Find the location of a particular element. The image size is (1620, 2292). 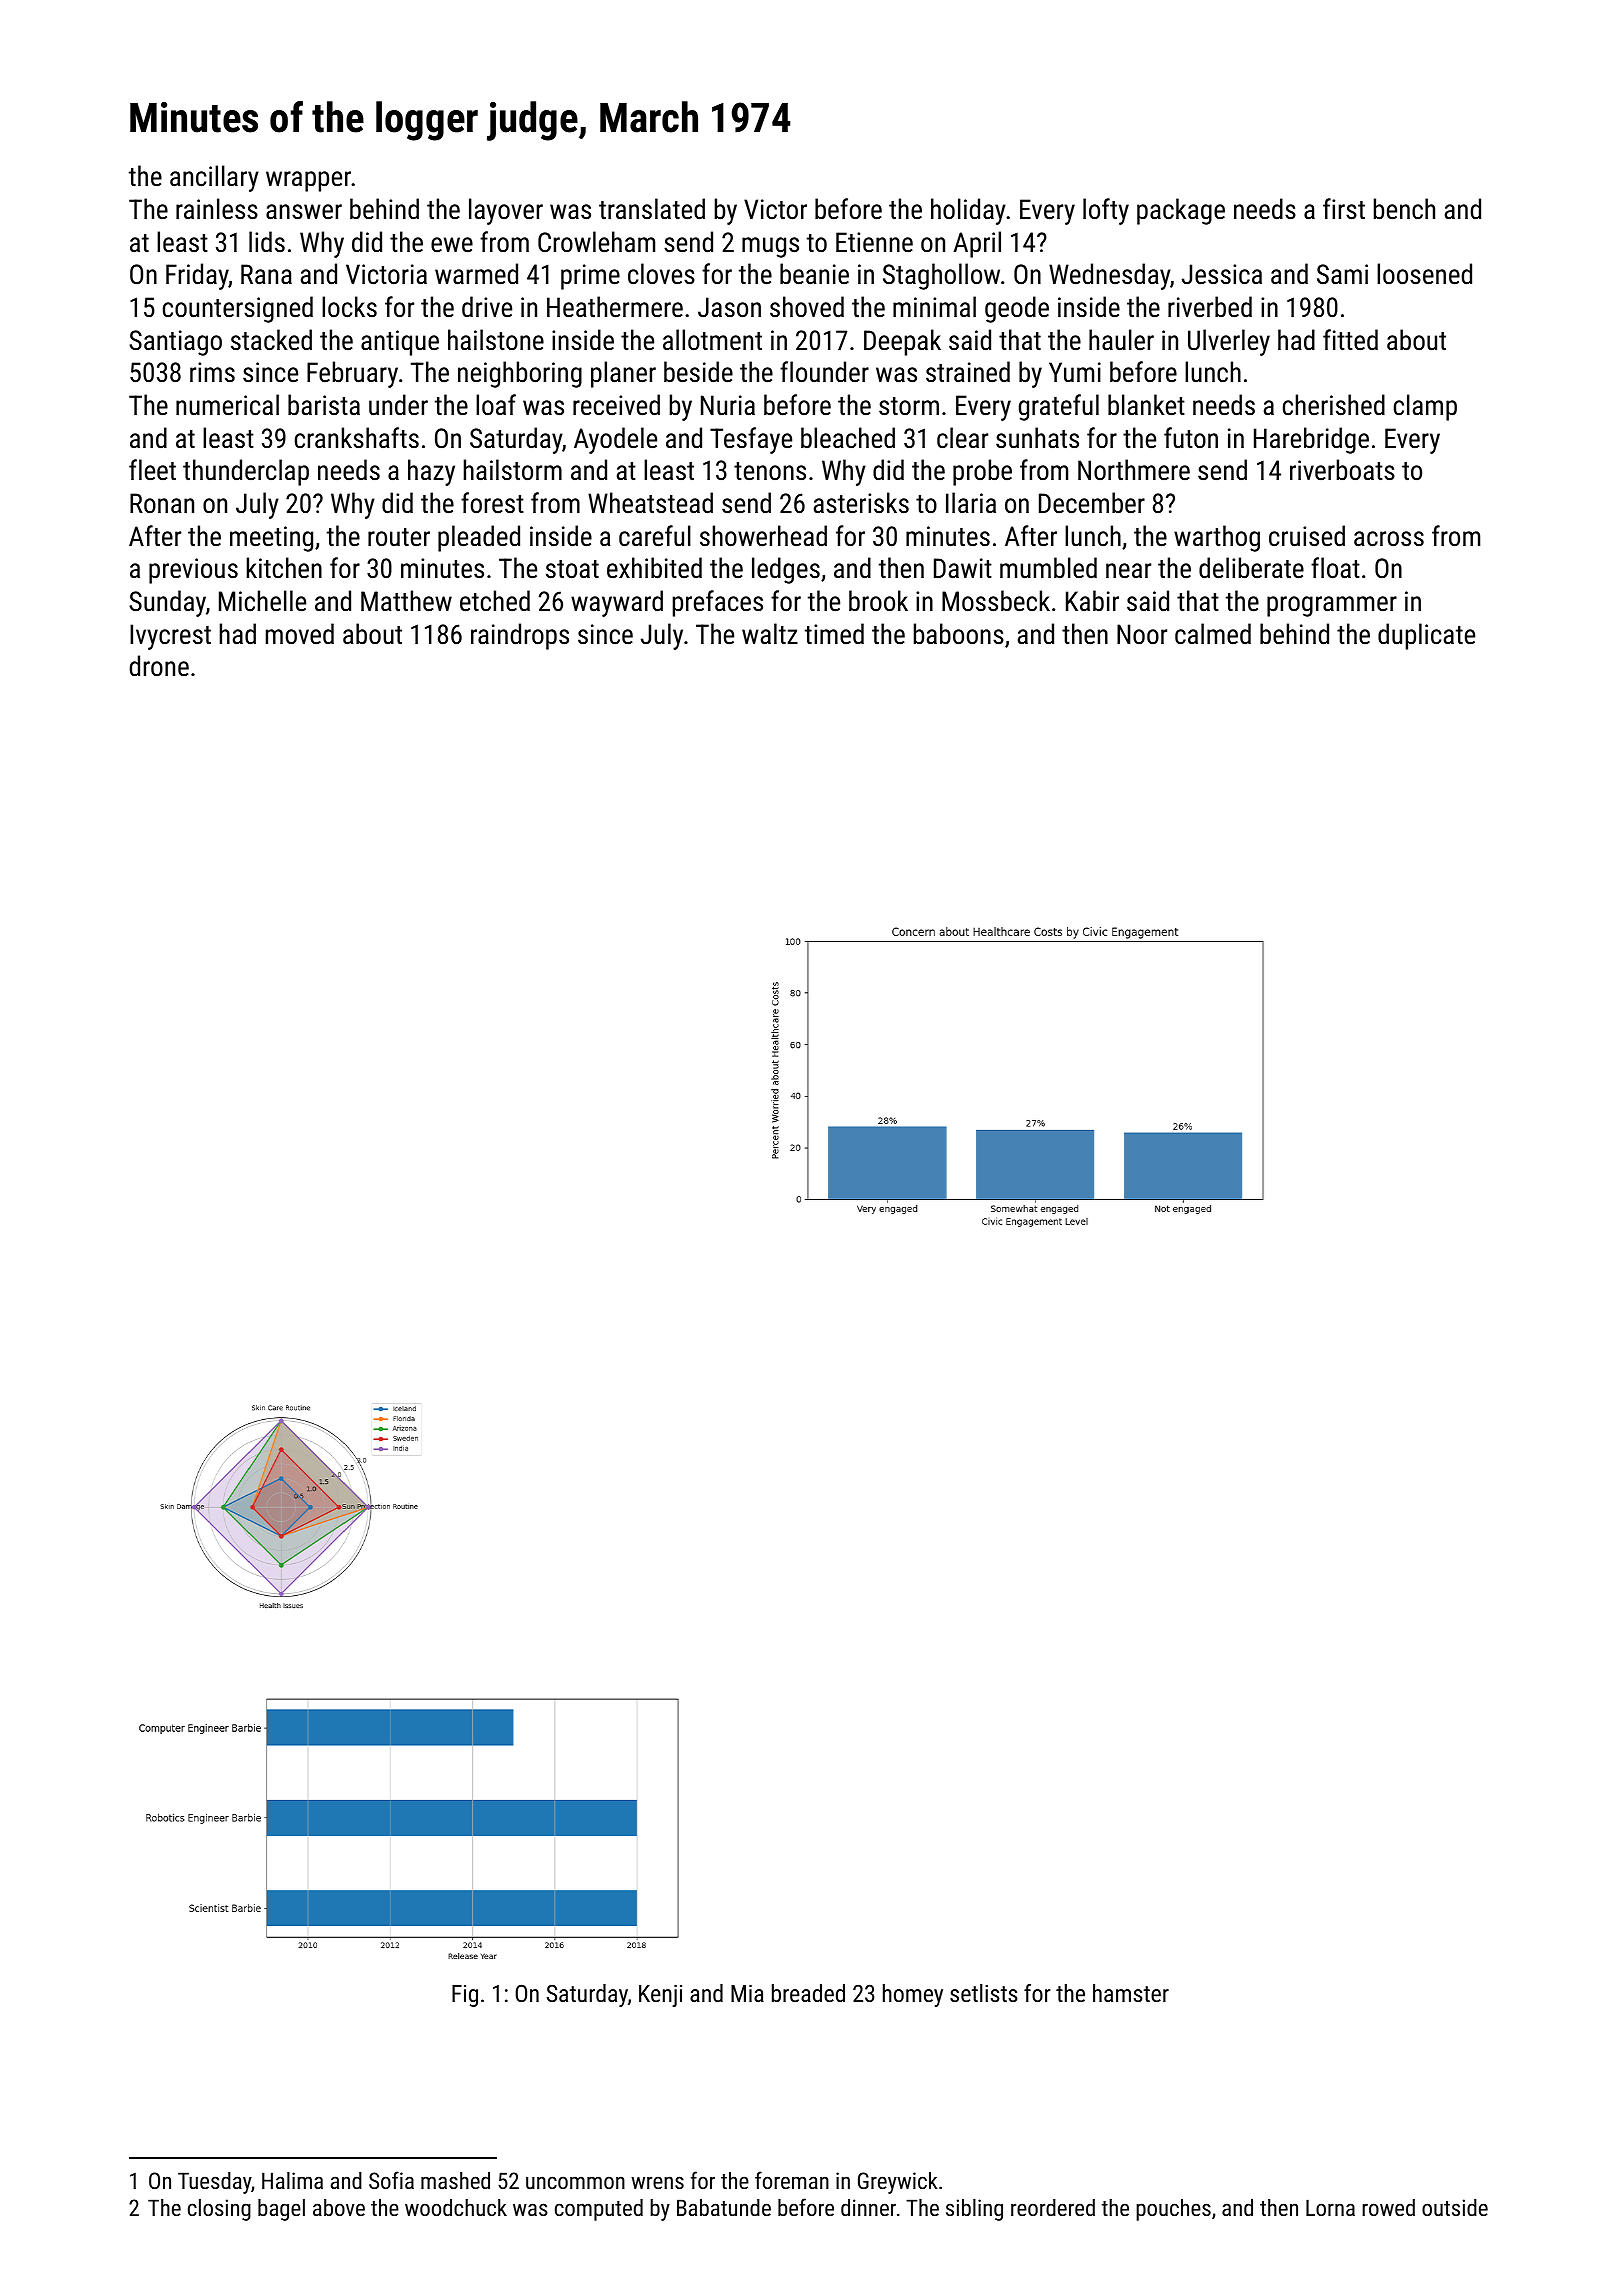

Kenji is located at coordinates (660, 1996).
